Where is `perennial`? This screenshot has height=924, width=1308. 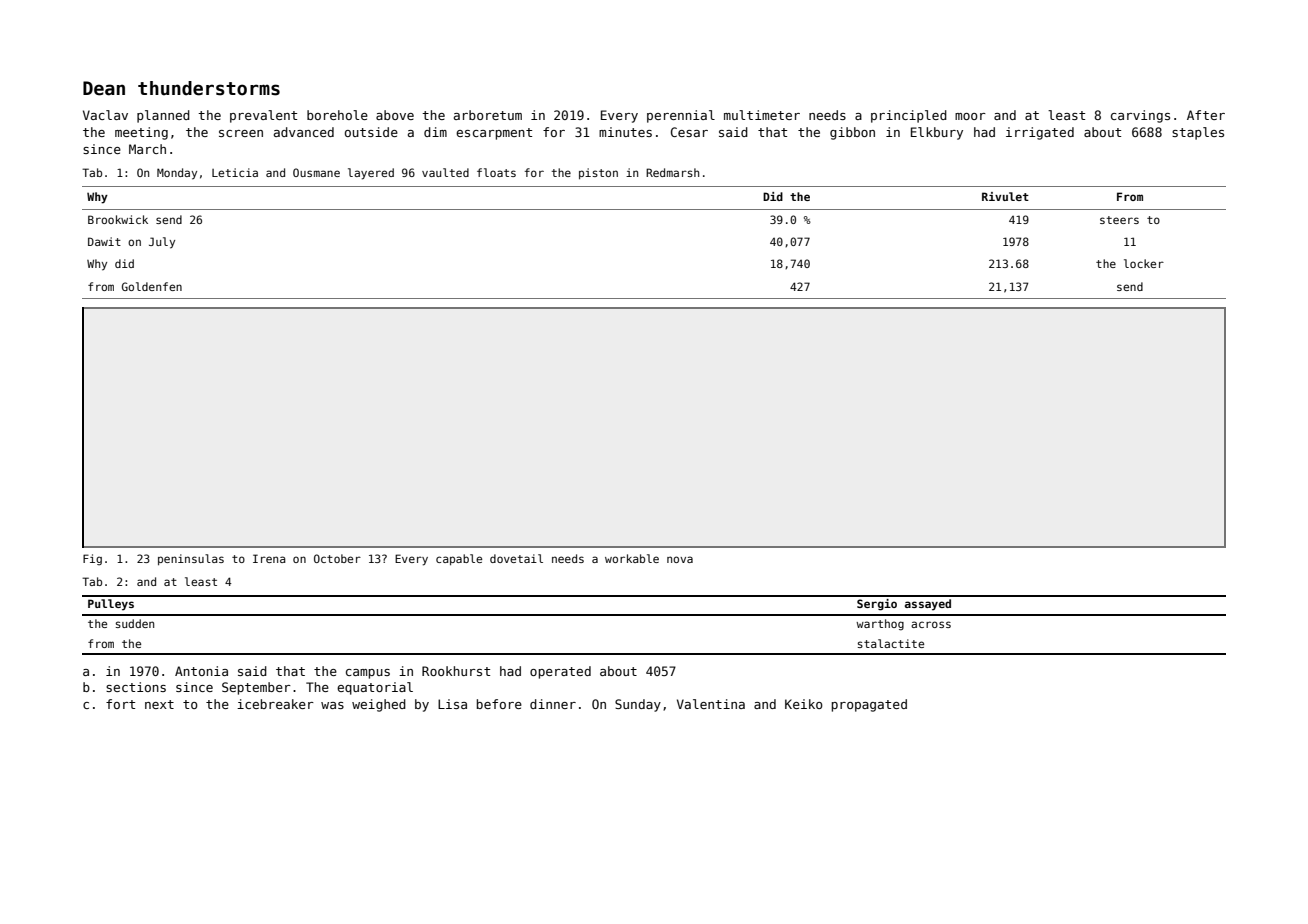
perennial is located at coordinates (681, 116).
